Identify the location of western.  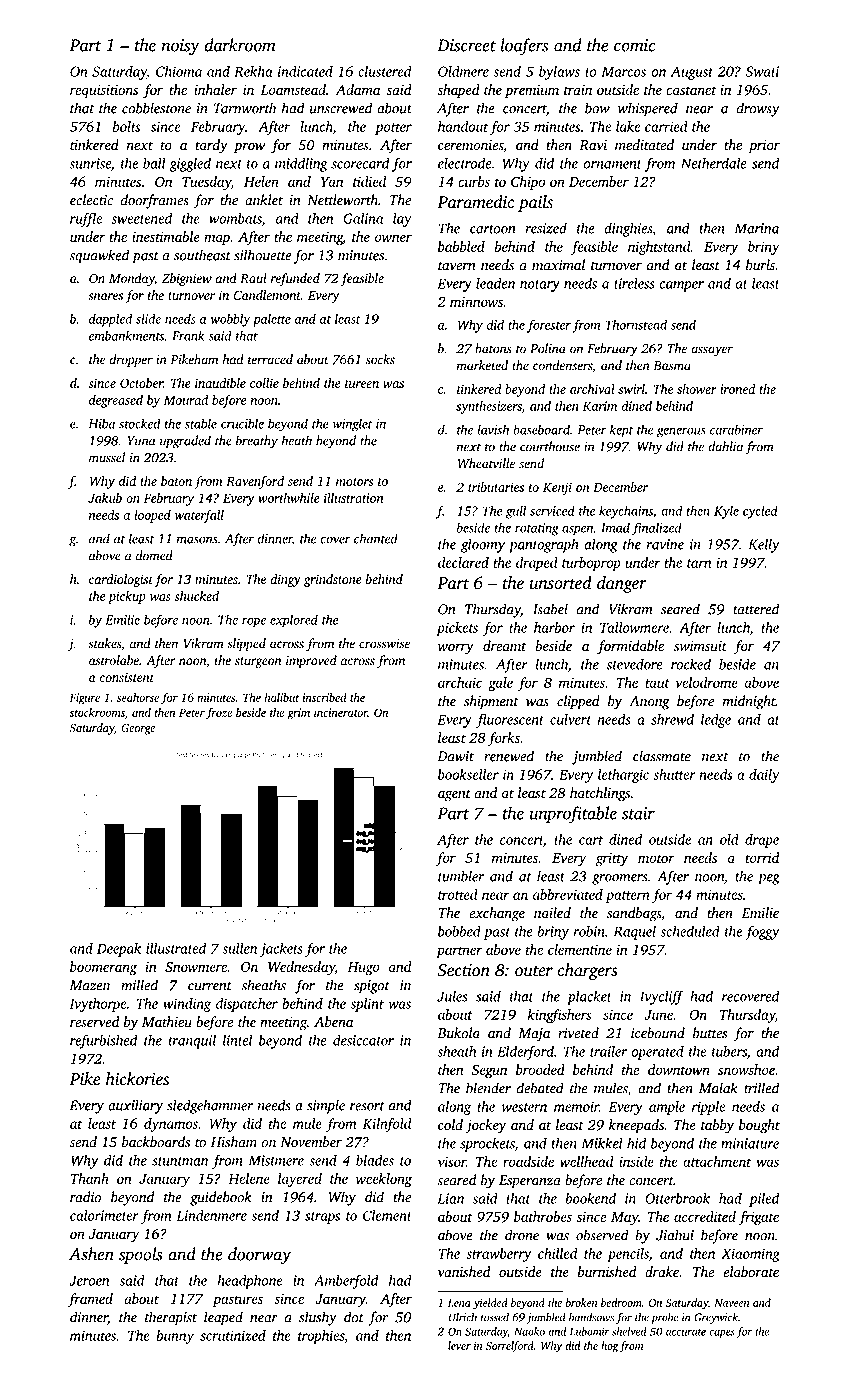
(524, 1107).
